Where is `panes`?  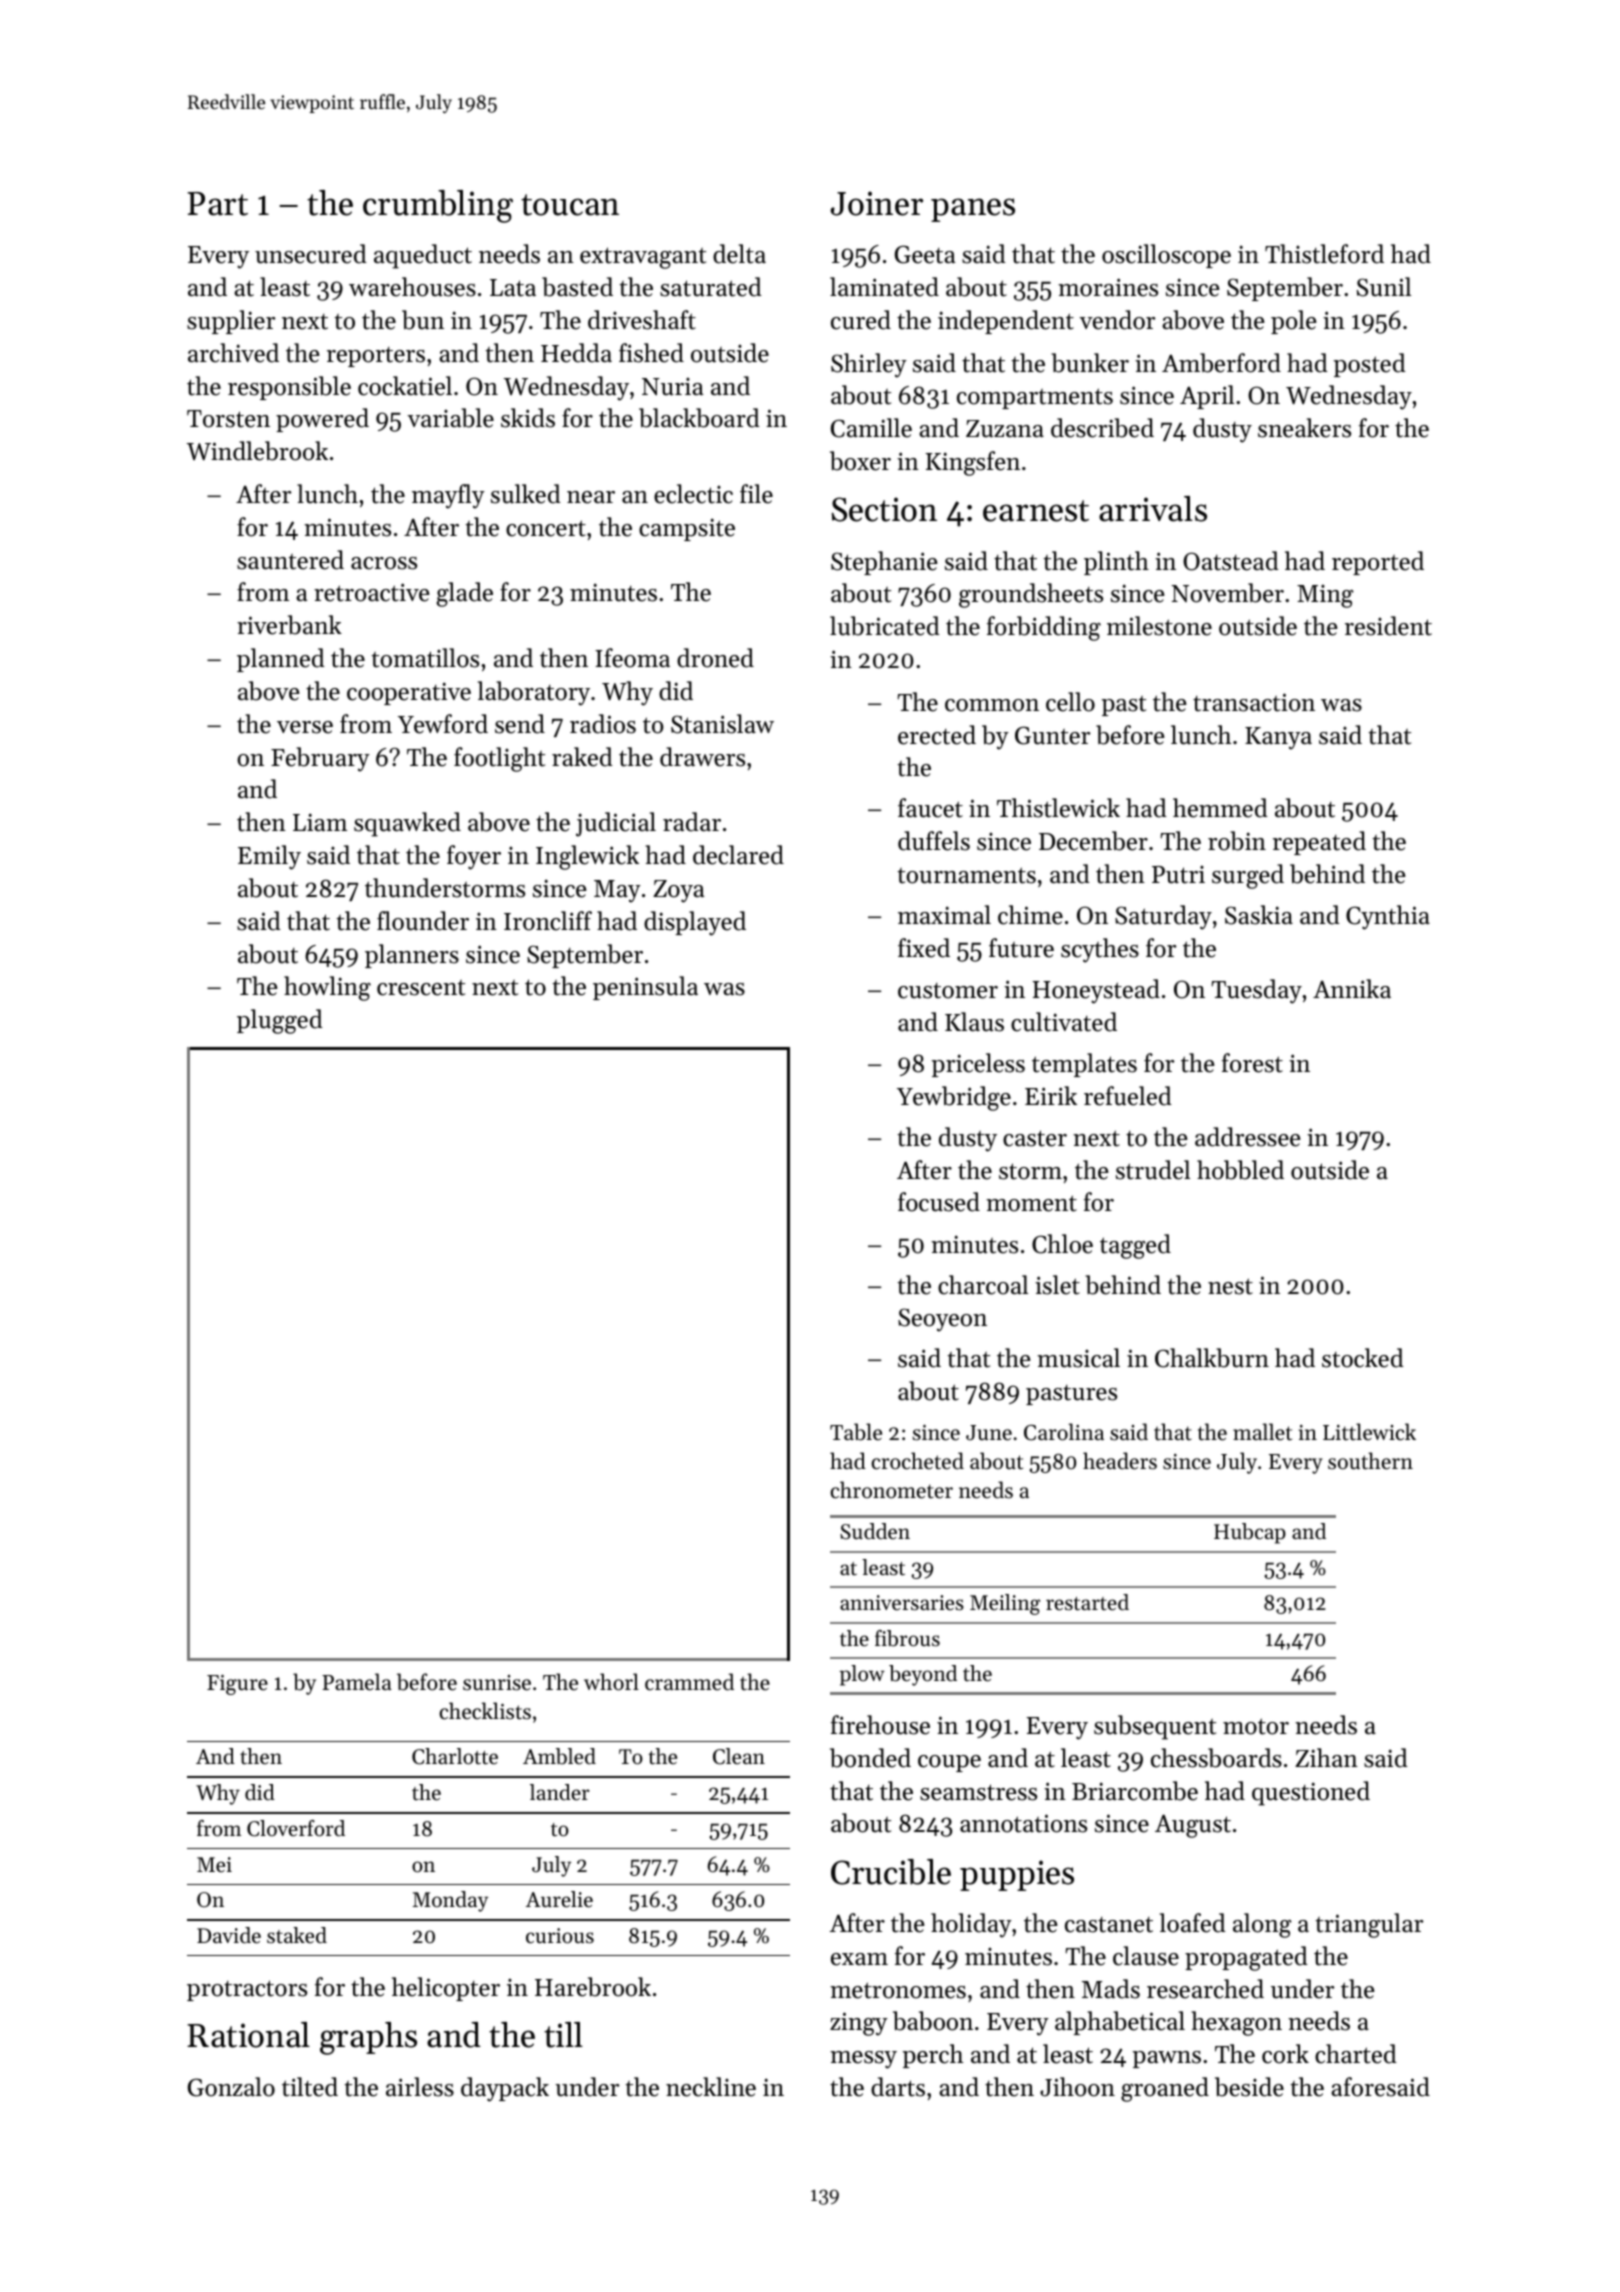 panes is located at coordinates (973, 210).
